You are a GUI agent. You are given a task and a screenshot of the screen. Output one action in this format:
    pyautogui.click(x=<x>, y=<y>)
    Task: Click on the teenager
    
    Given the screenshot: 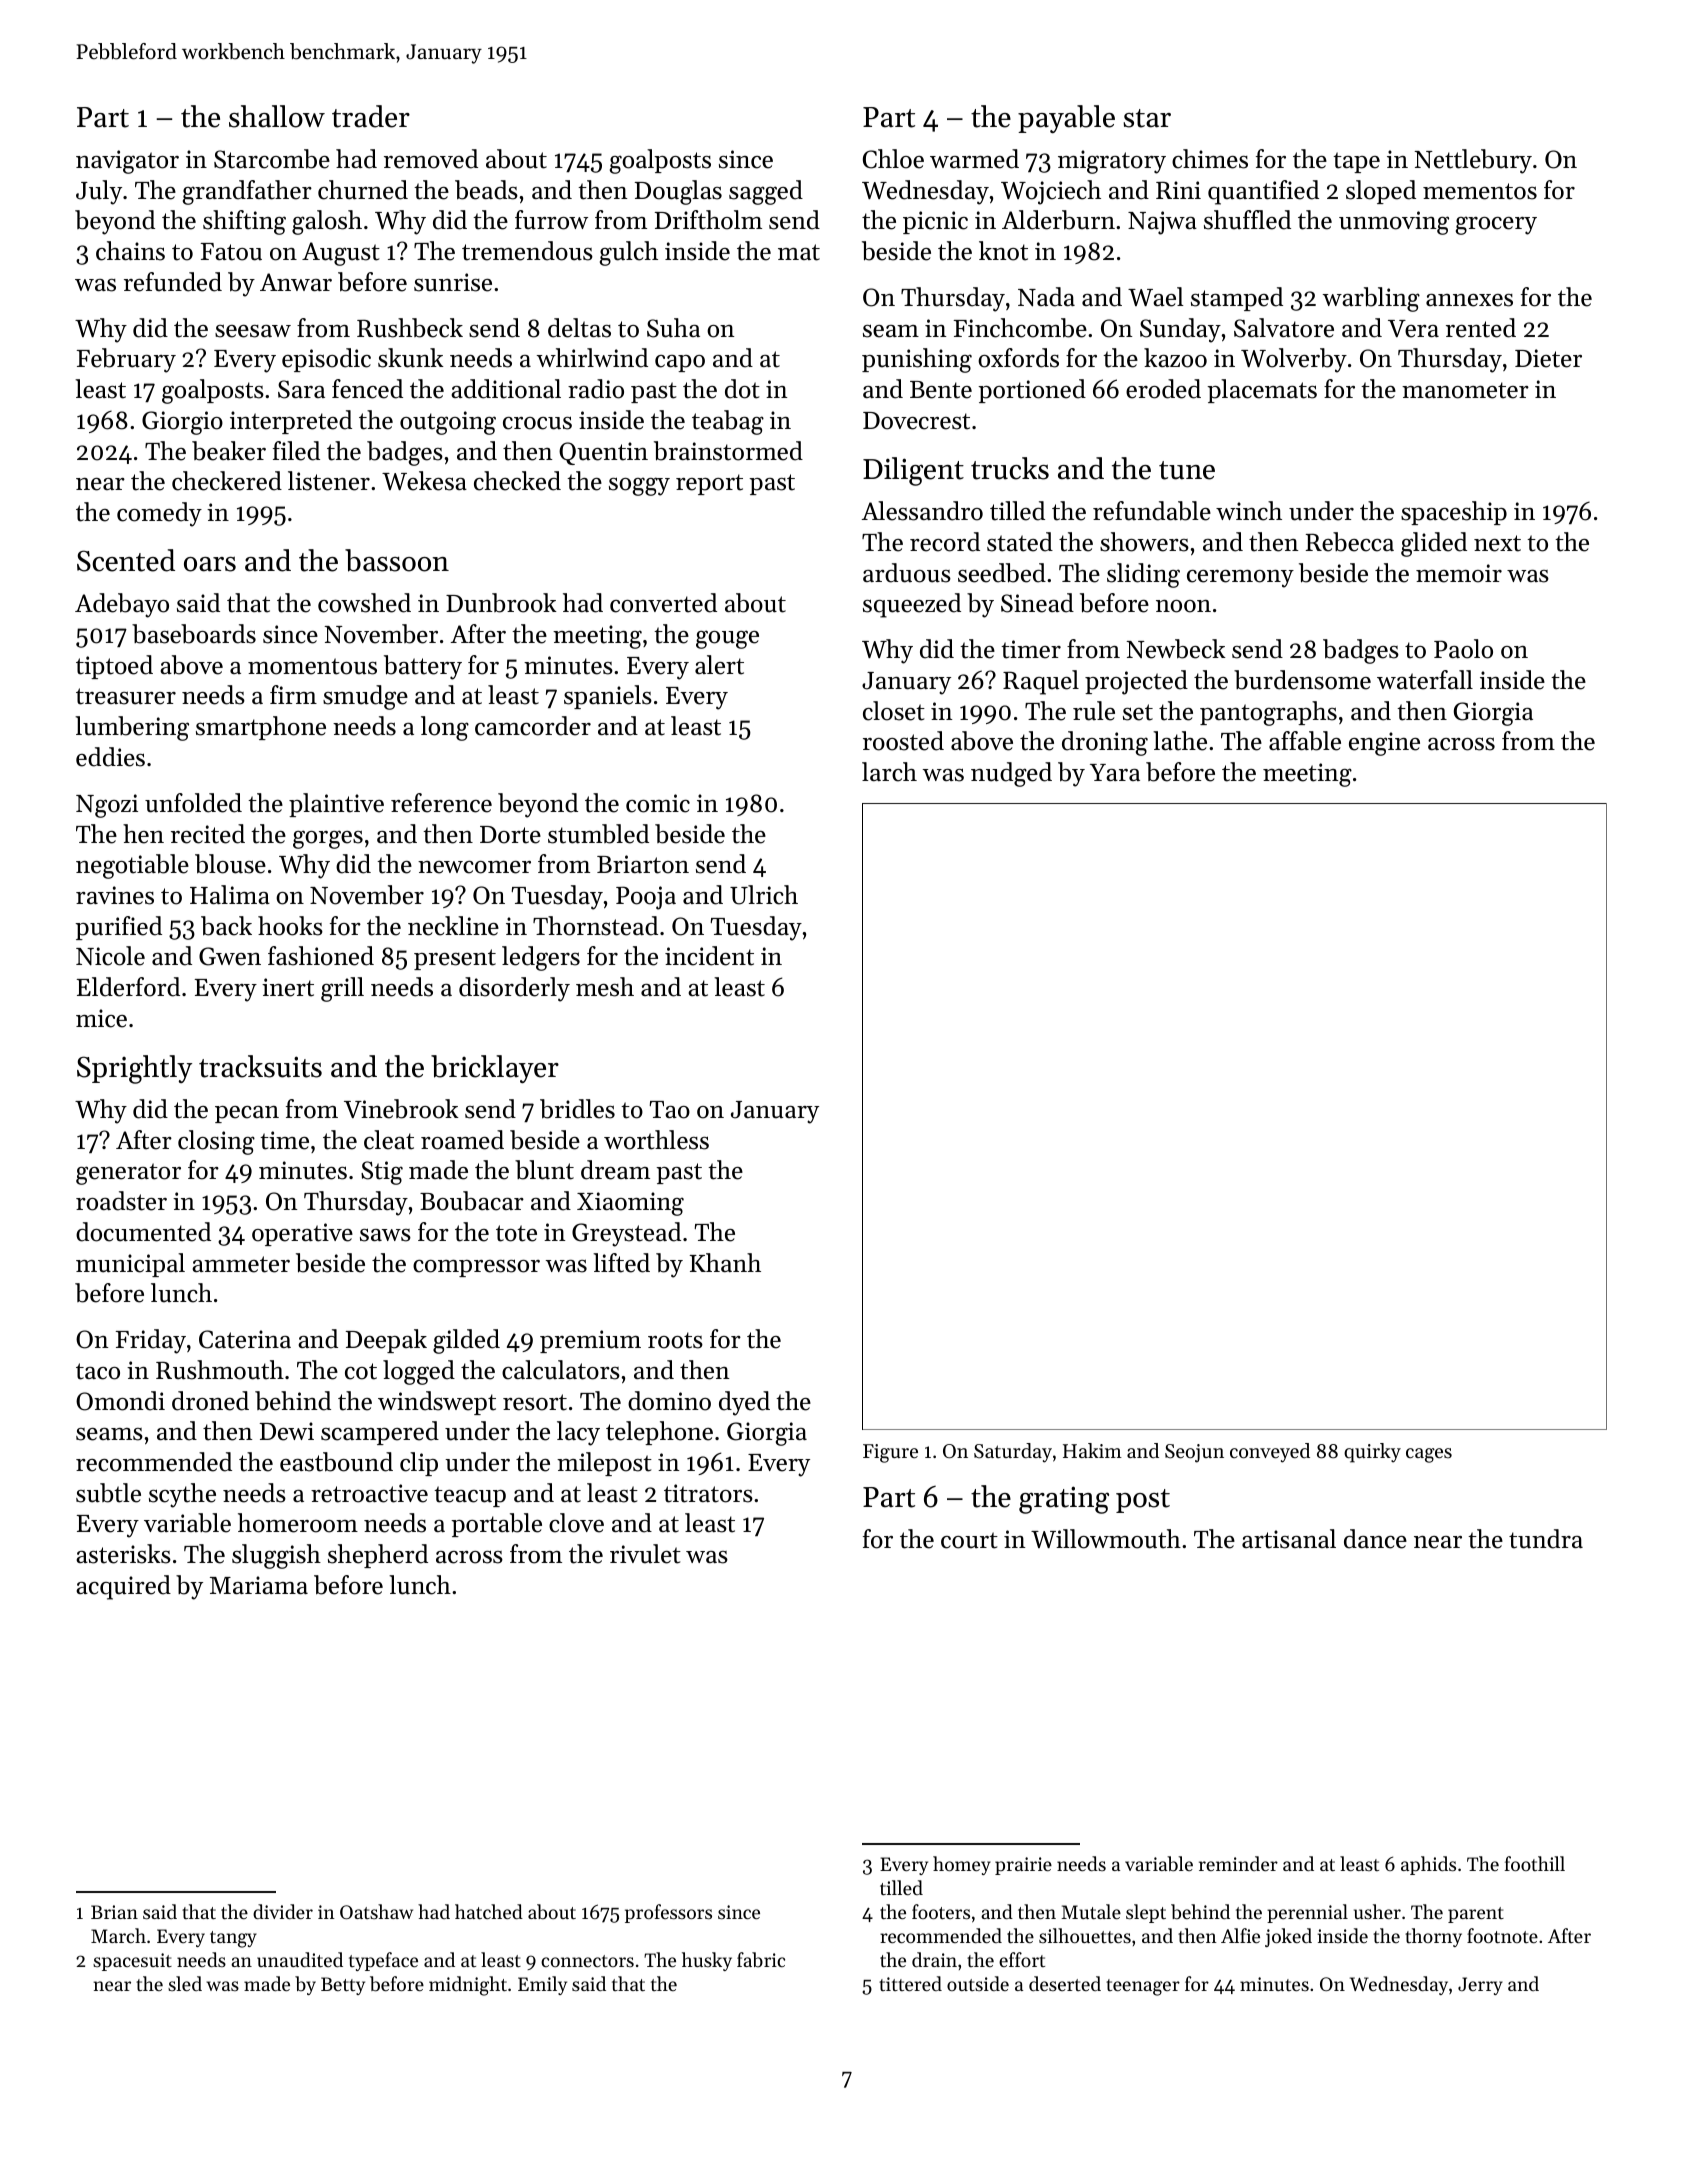 What is the action you would take?
    pyautogui.click(x=1143, y=1987)
